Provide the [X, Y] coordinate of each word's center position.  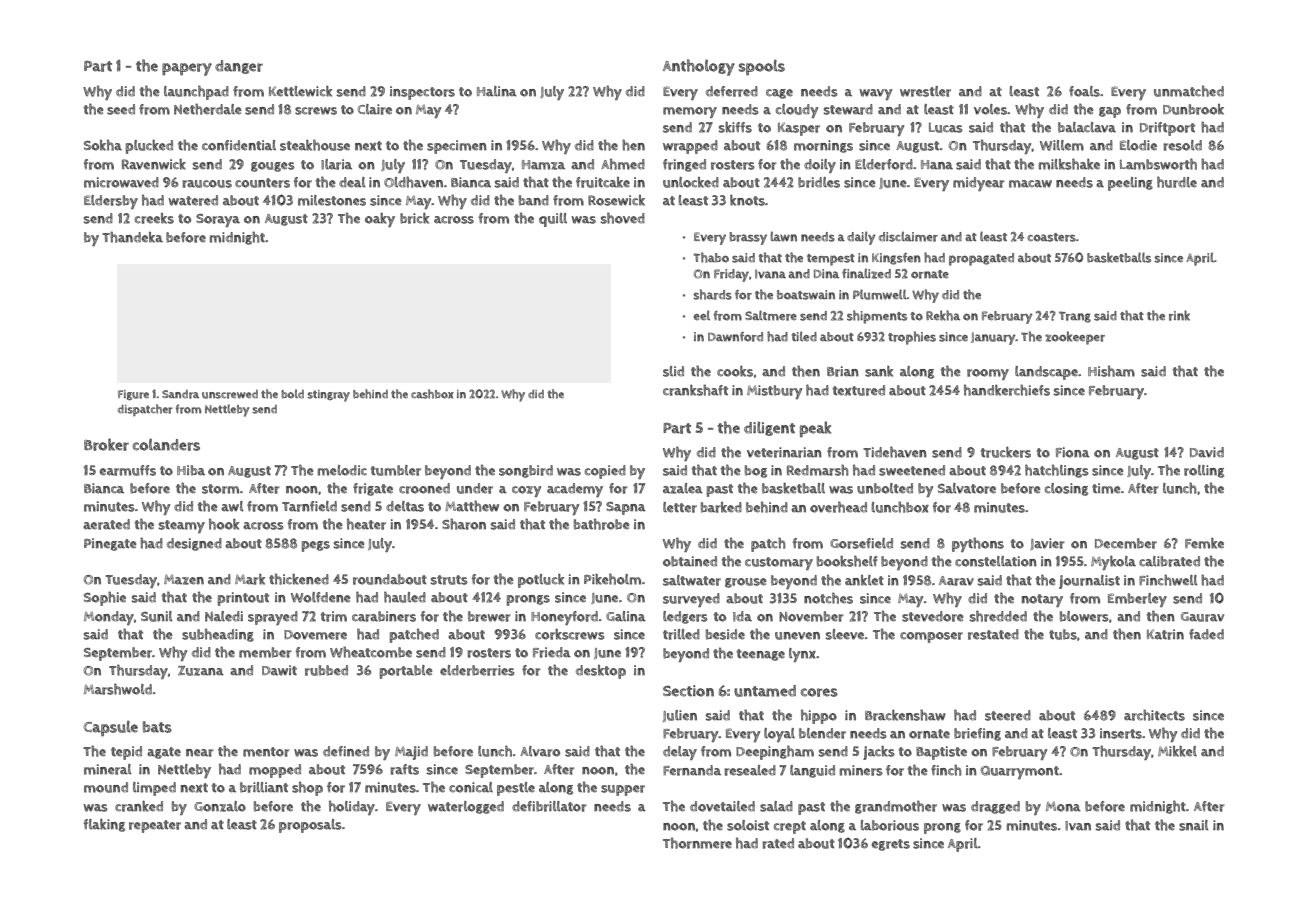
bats [157, 727]
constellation [996, 561]
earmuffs [128, 470]
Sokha [103, 145]
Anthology [699, 67]
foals [1084, 91]
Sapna [626, 508]
